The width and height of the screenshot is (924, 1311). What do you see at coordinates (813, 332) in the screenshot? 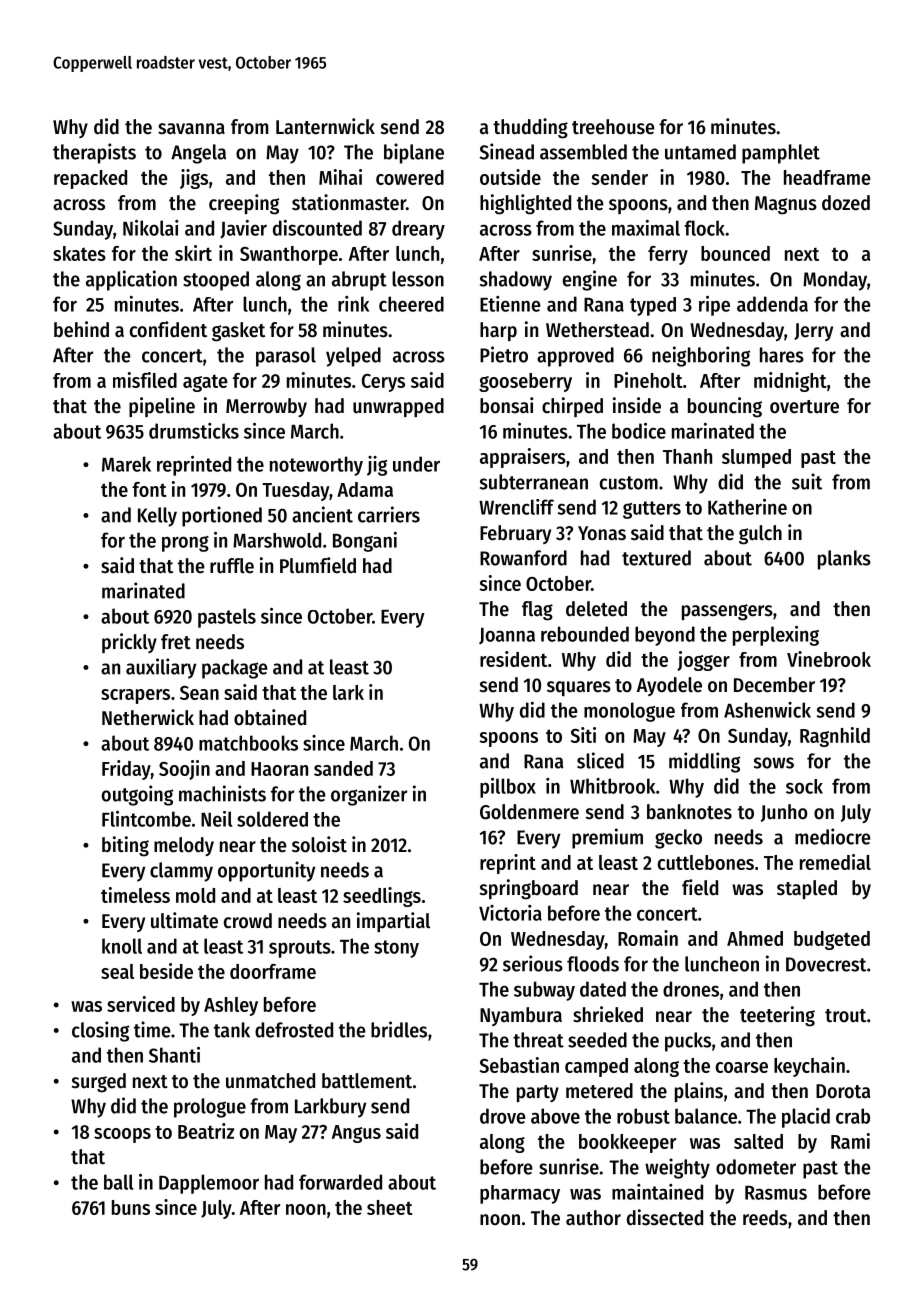
I see `Jerry` at bounding box center [813, 332].
